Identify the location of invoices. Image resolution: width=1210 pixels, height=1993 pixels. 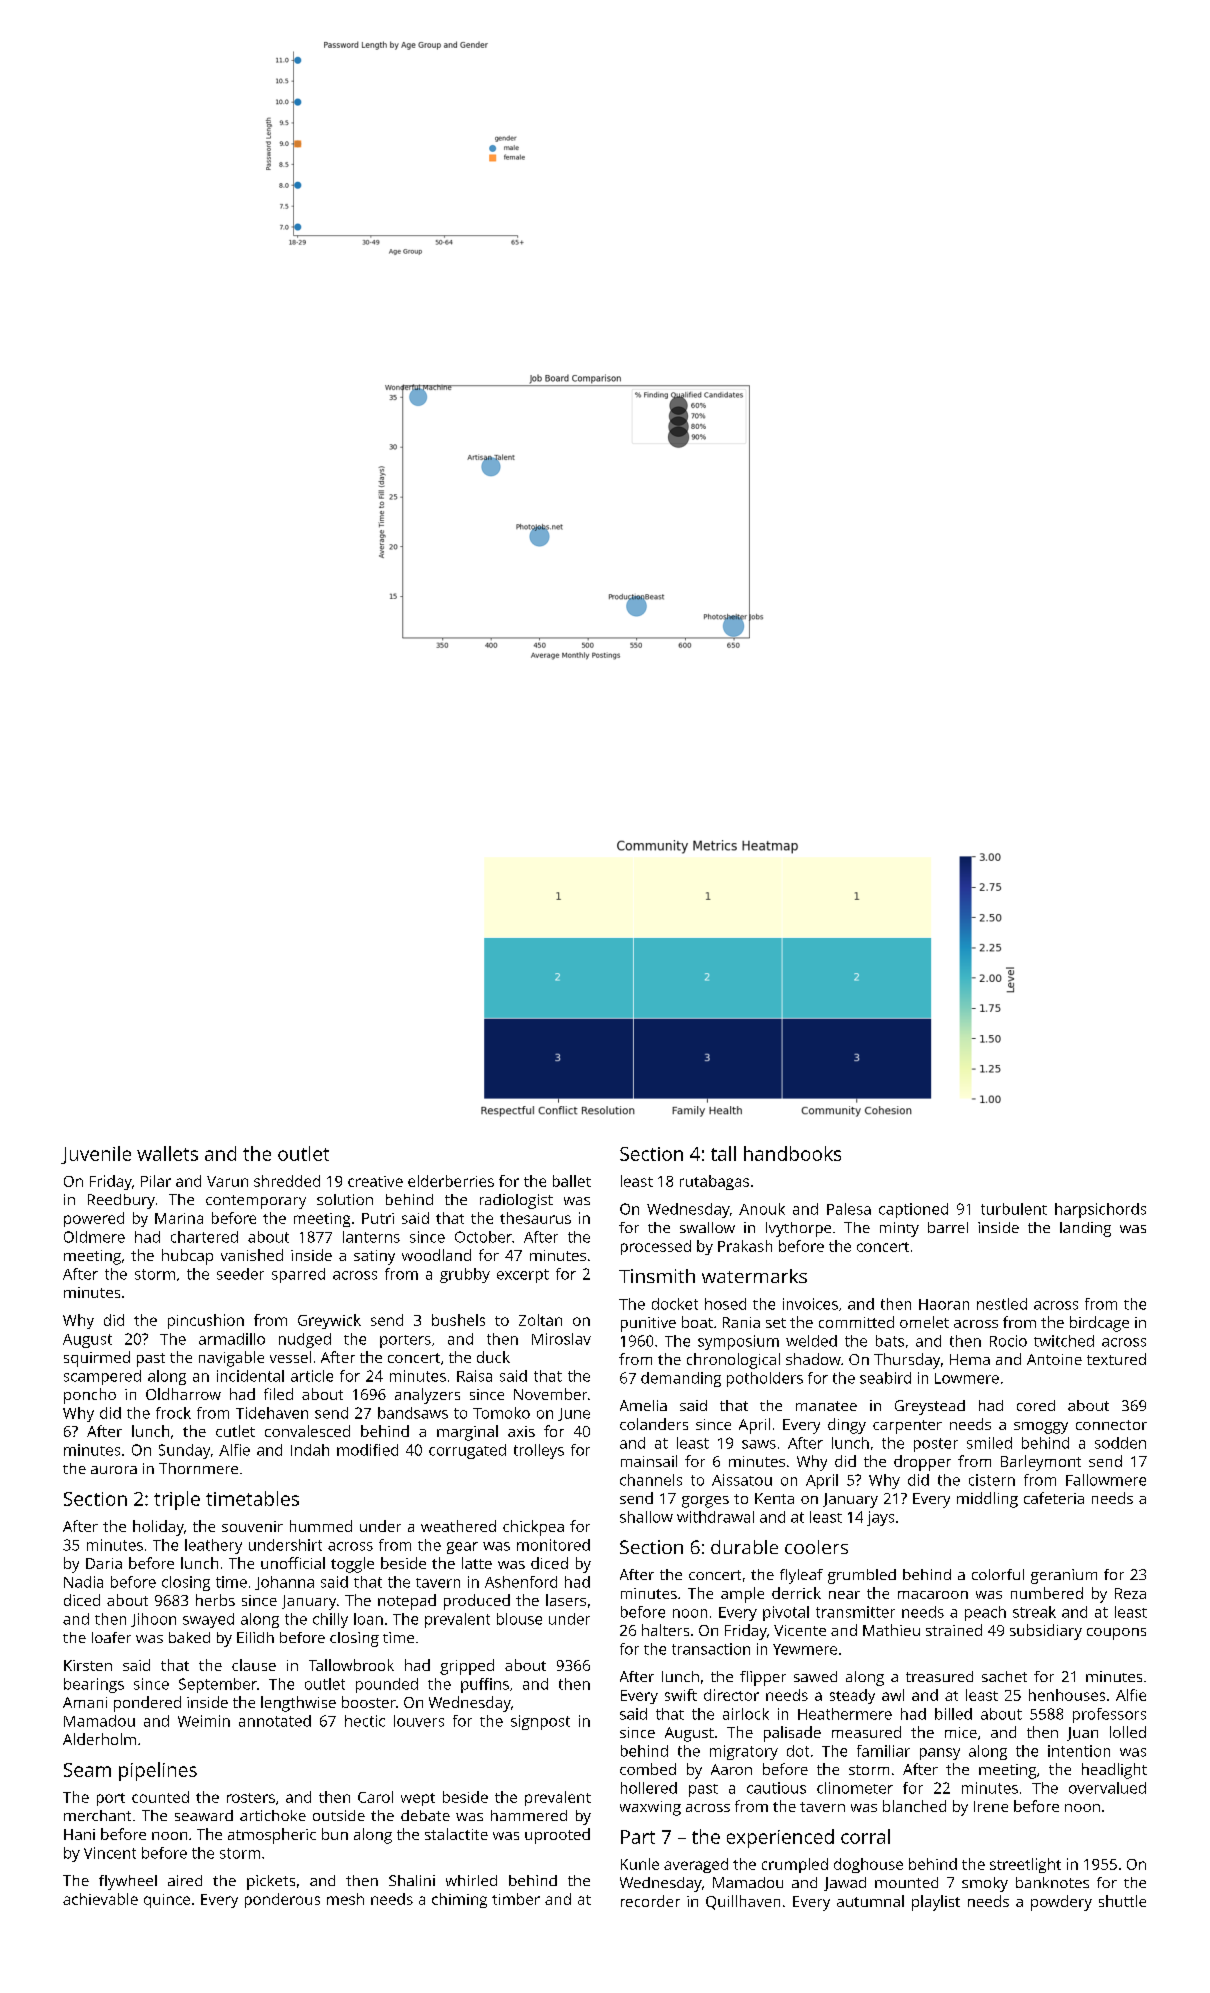
(810, 1304).
